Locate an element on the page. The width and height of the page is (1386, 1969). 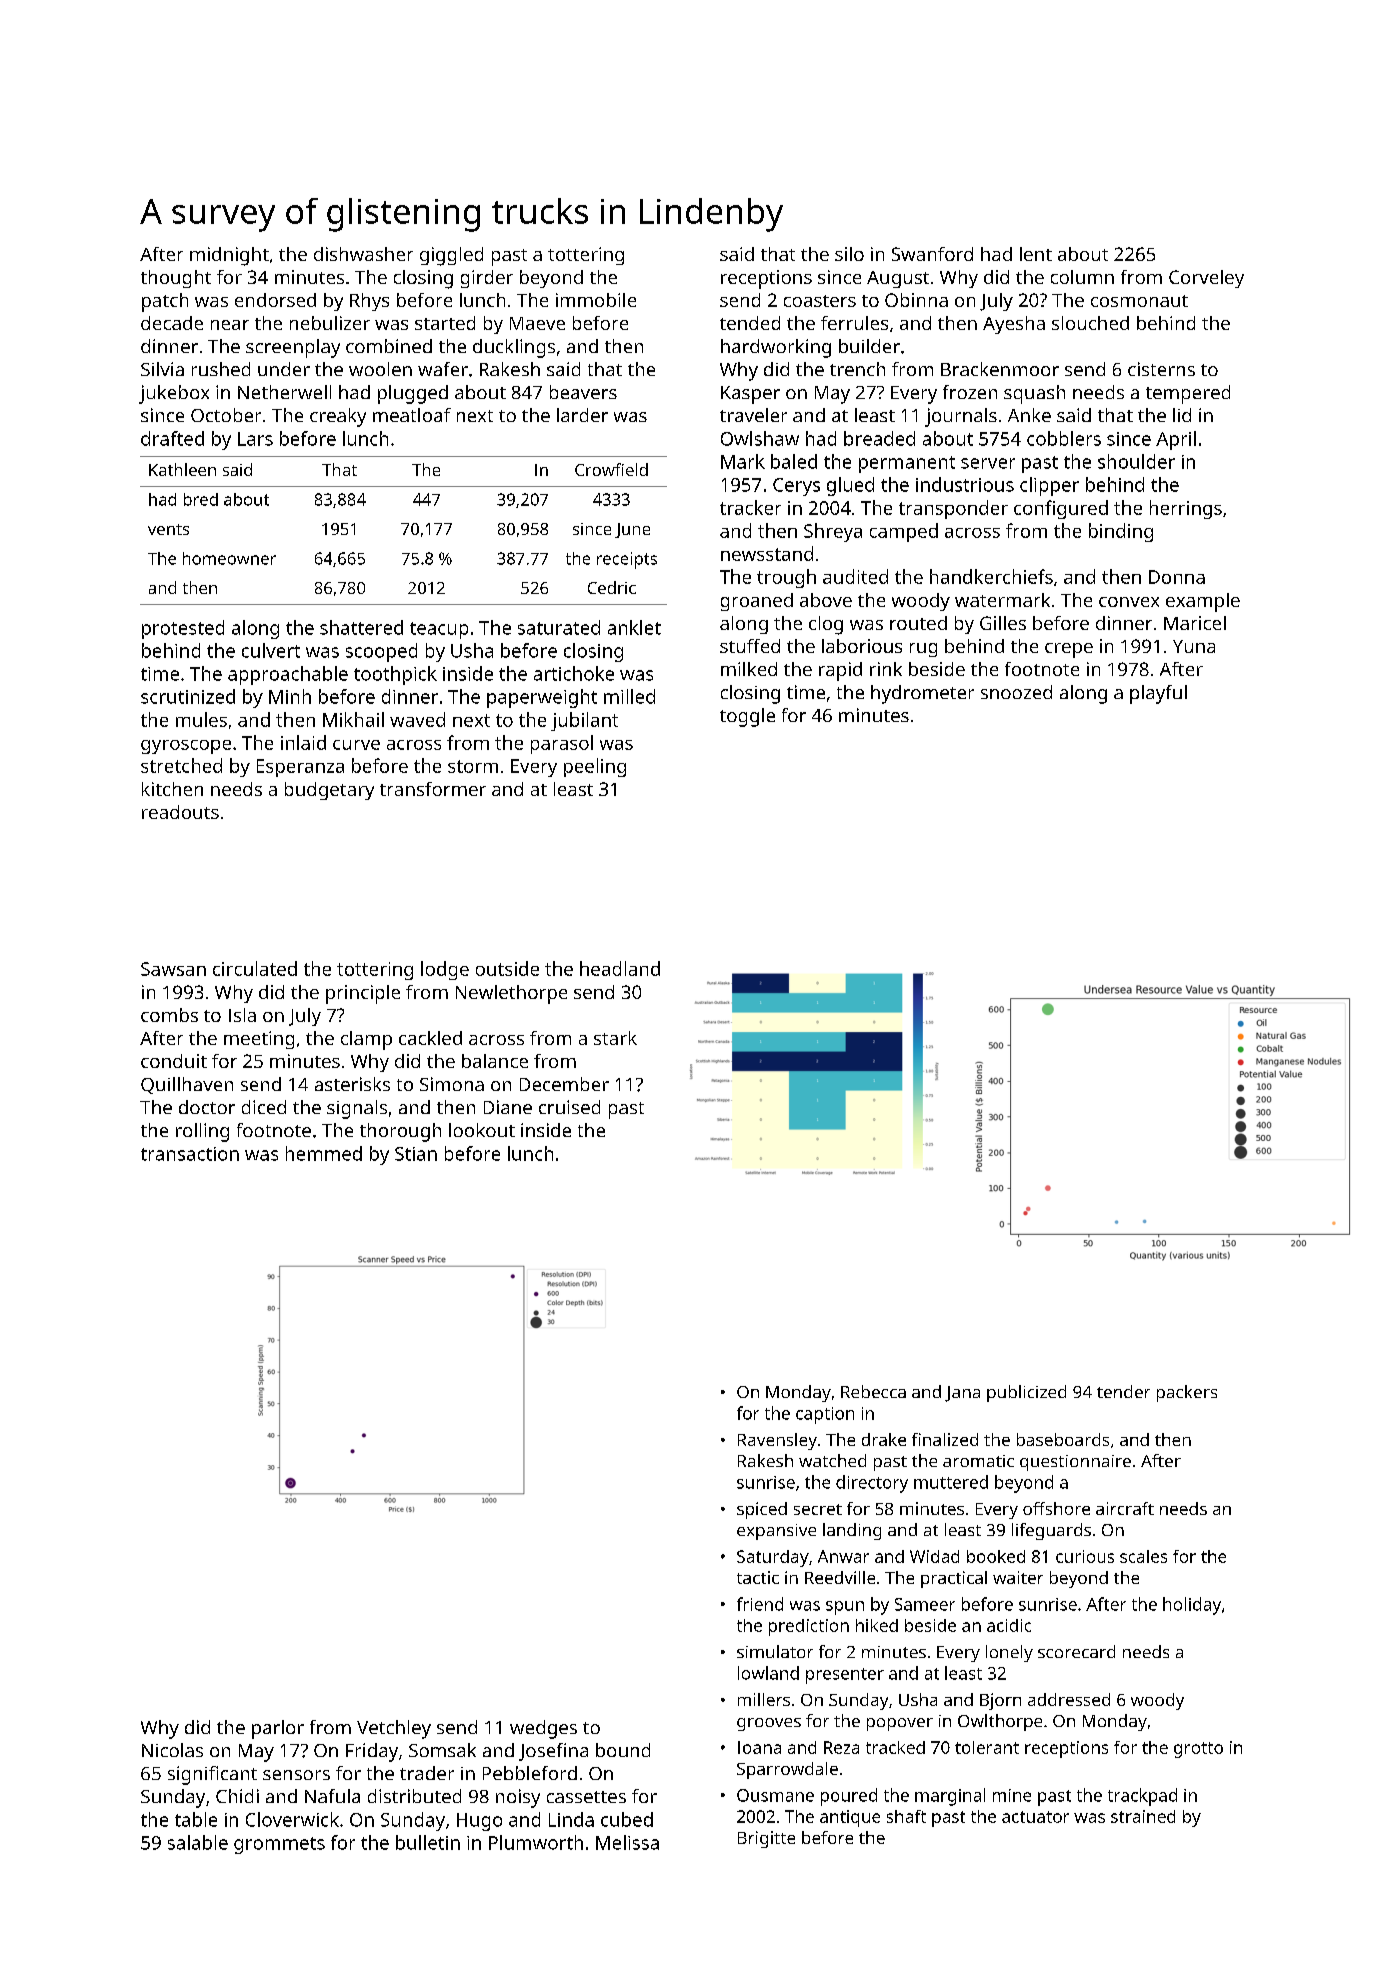
artichoke is located at coordinates (574, 673).
